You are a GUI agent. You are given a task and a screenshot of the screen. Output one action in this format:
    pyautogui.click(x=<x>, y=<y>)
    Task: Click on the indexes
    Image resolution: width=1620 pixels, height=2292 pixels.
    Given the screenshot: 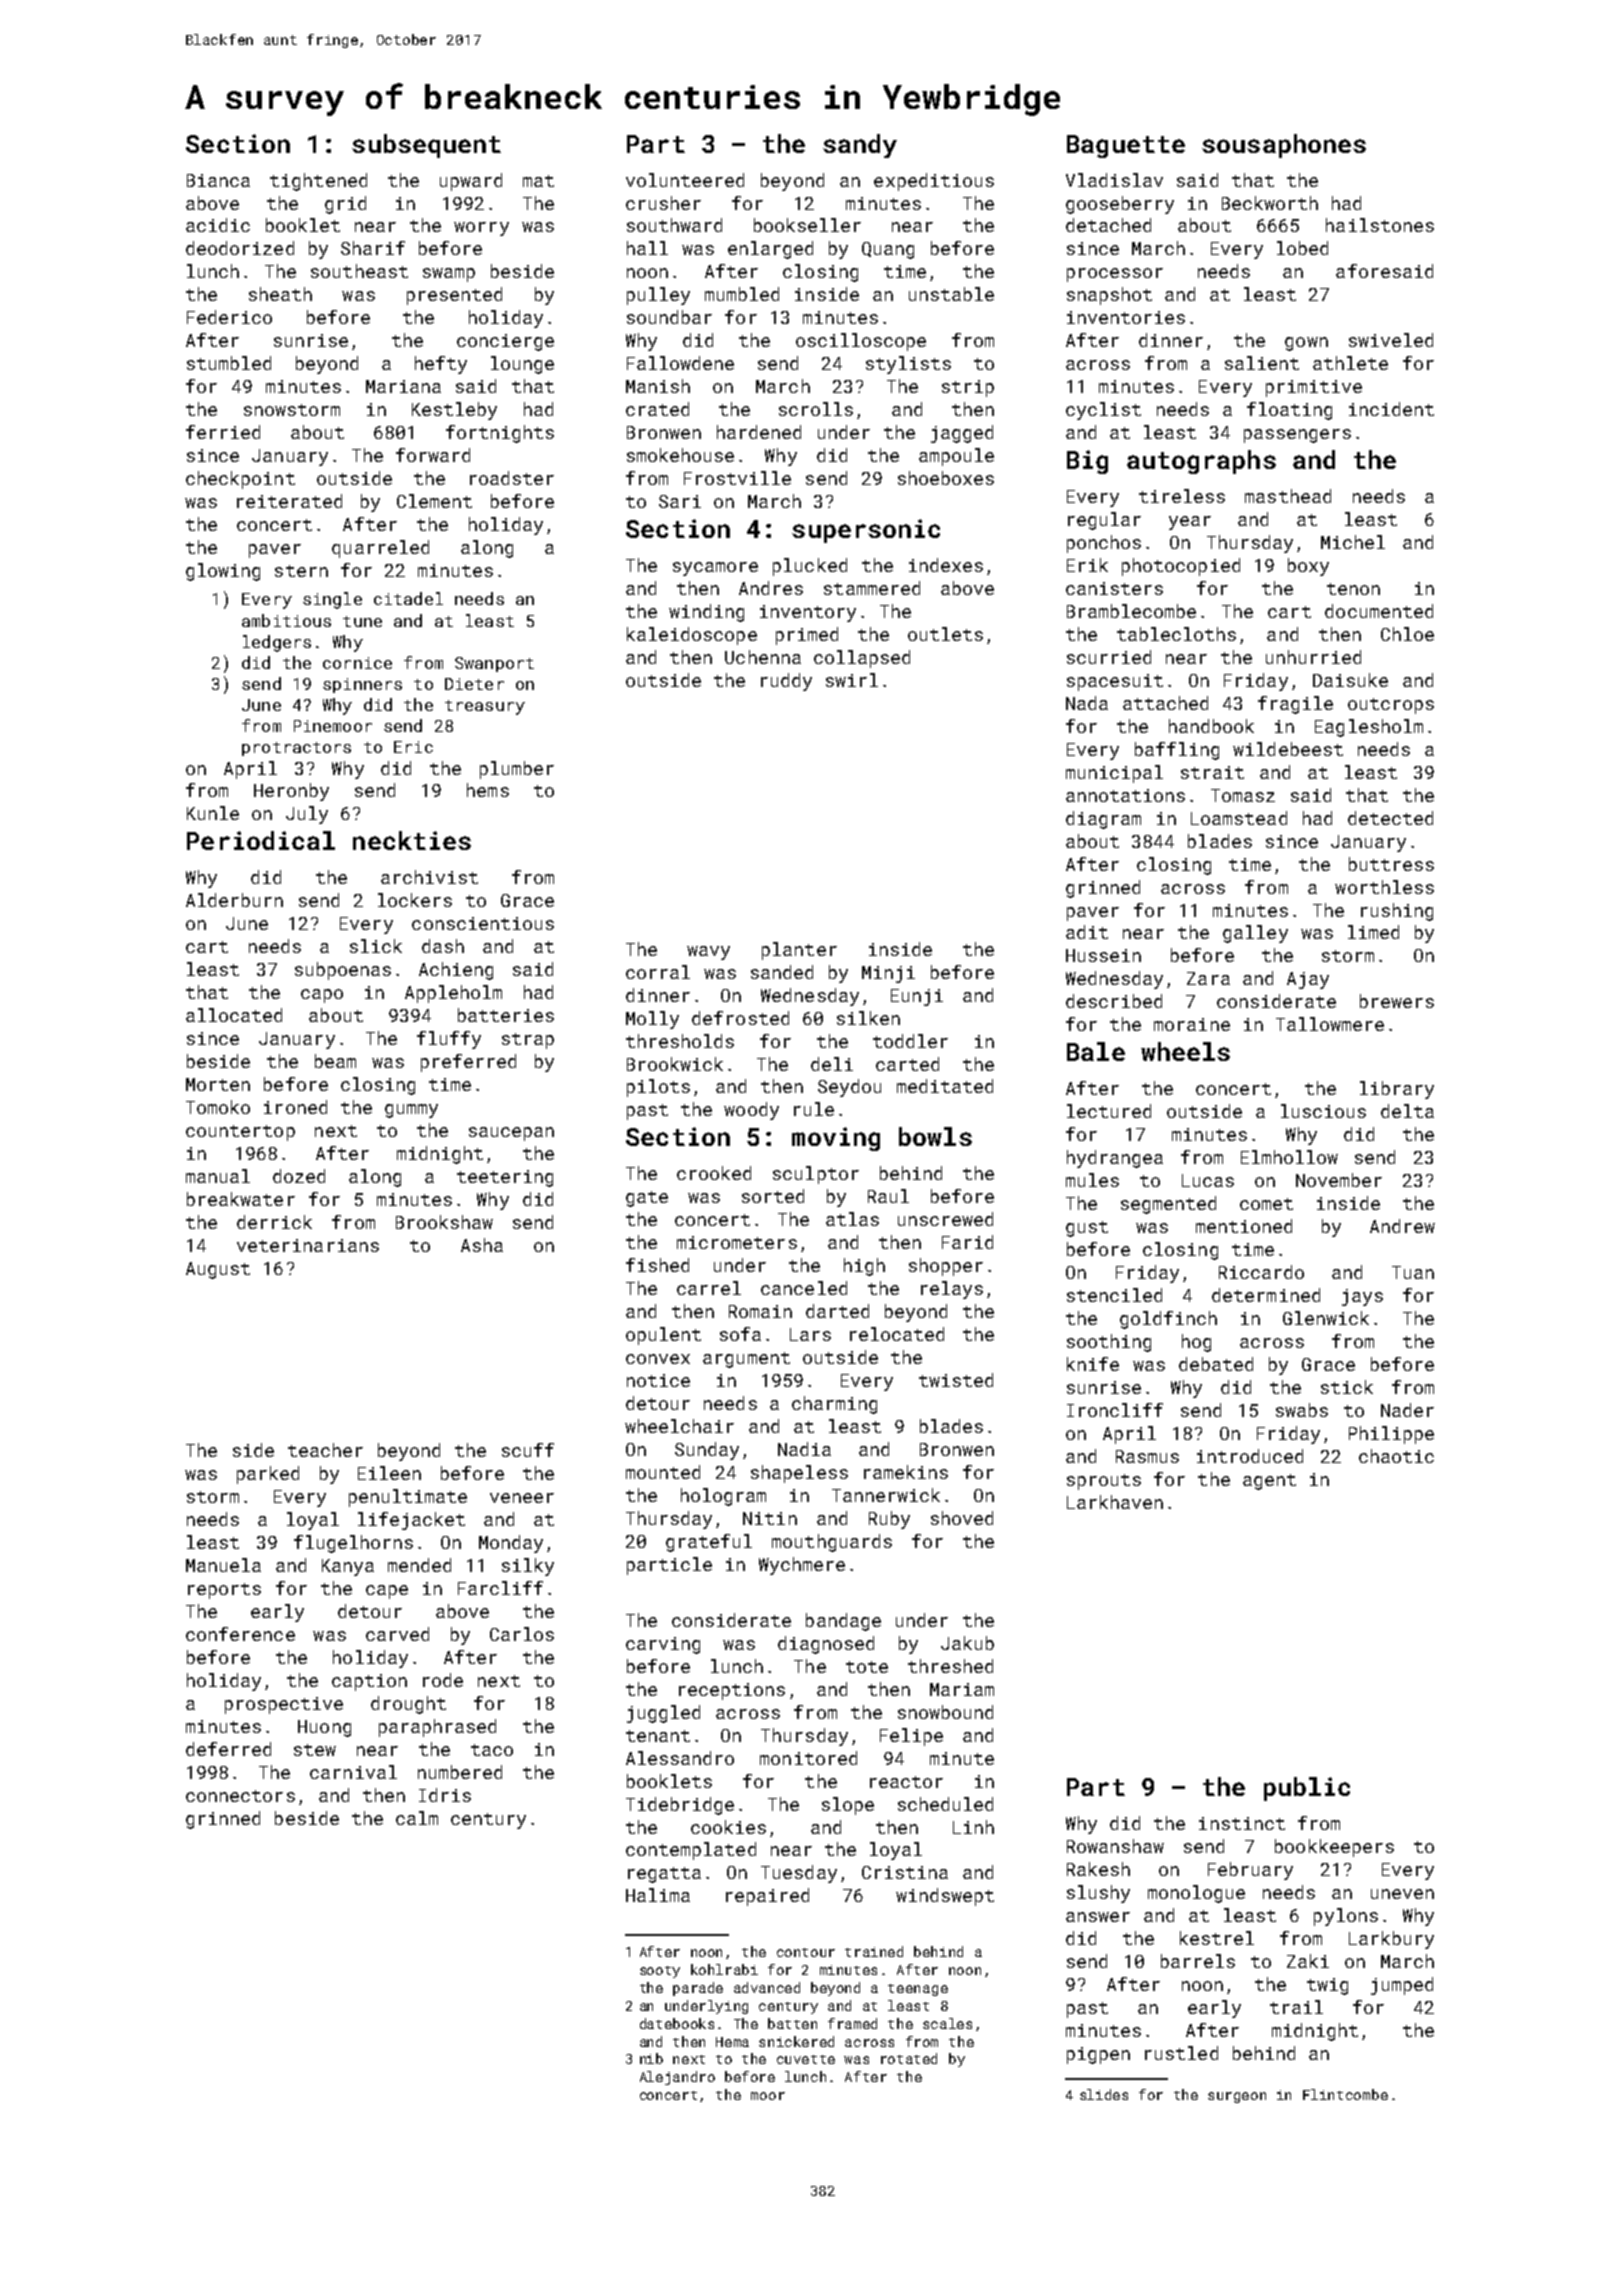 What is the action you would take?
    pyautogui.click(x=946, y=565)
